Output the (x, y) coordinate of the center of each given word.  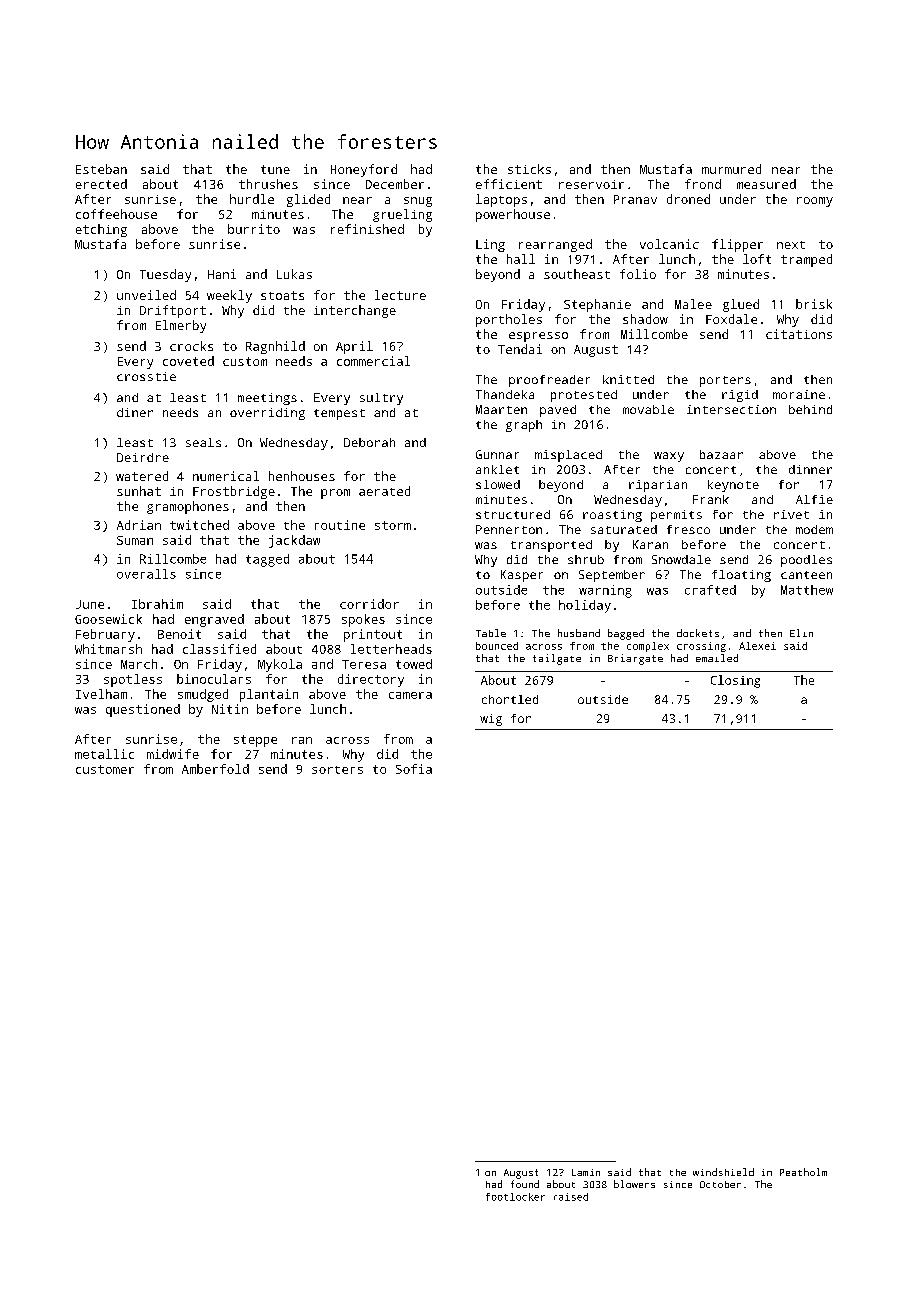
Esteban (101, 169)
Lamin (586, 1172)
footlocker (515, 1197)
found (525, 1184)
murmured (731, 169)
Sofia (414, 769)
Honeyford (364, 170)
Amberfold (215, 769)
